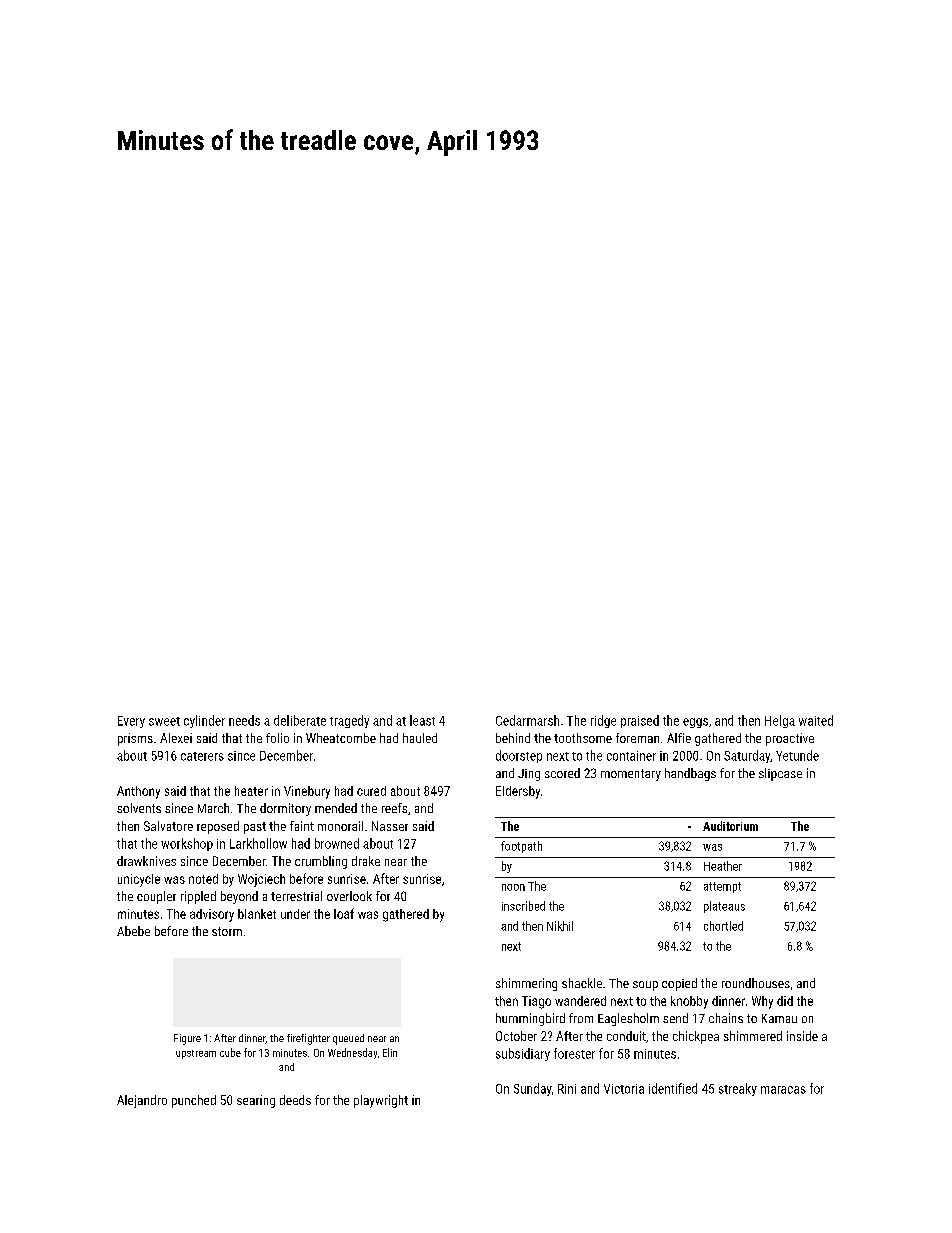 This image has height=1233, width=952. Describe the element at coordinates (394, 808) in the image. I see `reefs` at that location.
